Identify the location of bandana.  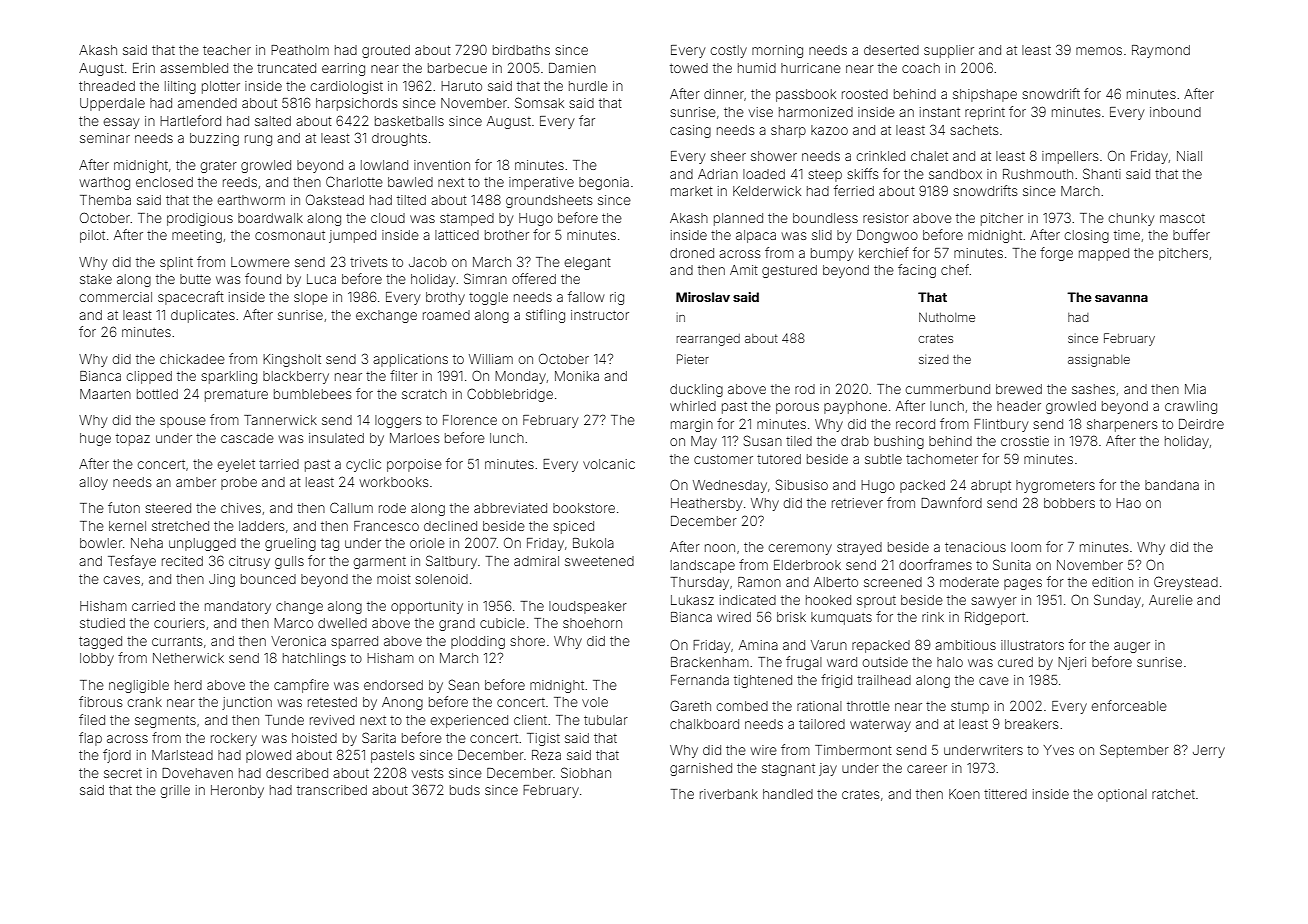
(1172, 485).
